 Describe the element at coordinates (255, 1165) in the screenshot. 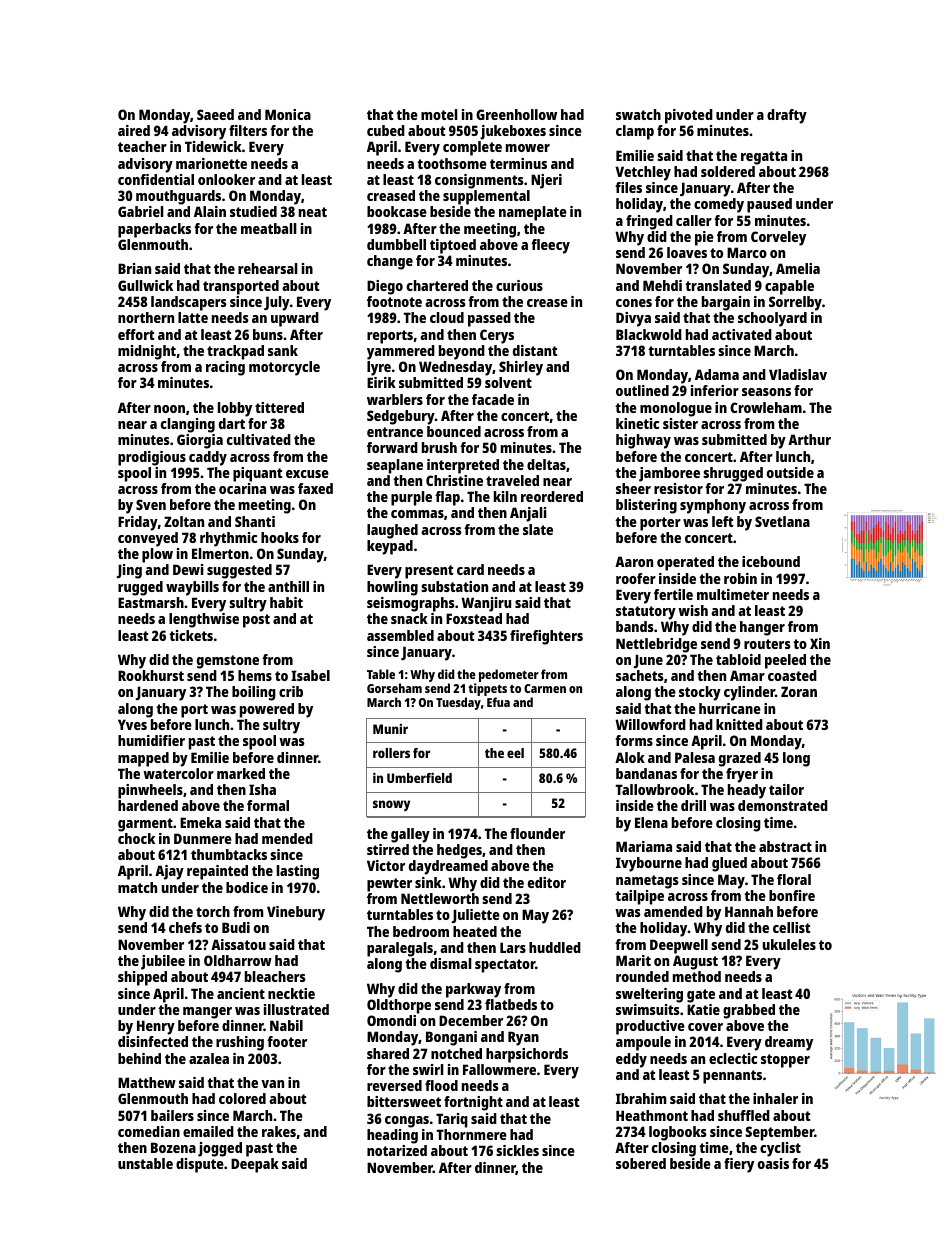

I see `Deepak` at that location.
